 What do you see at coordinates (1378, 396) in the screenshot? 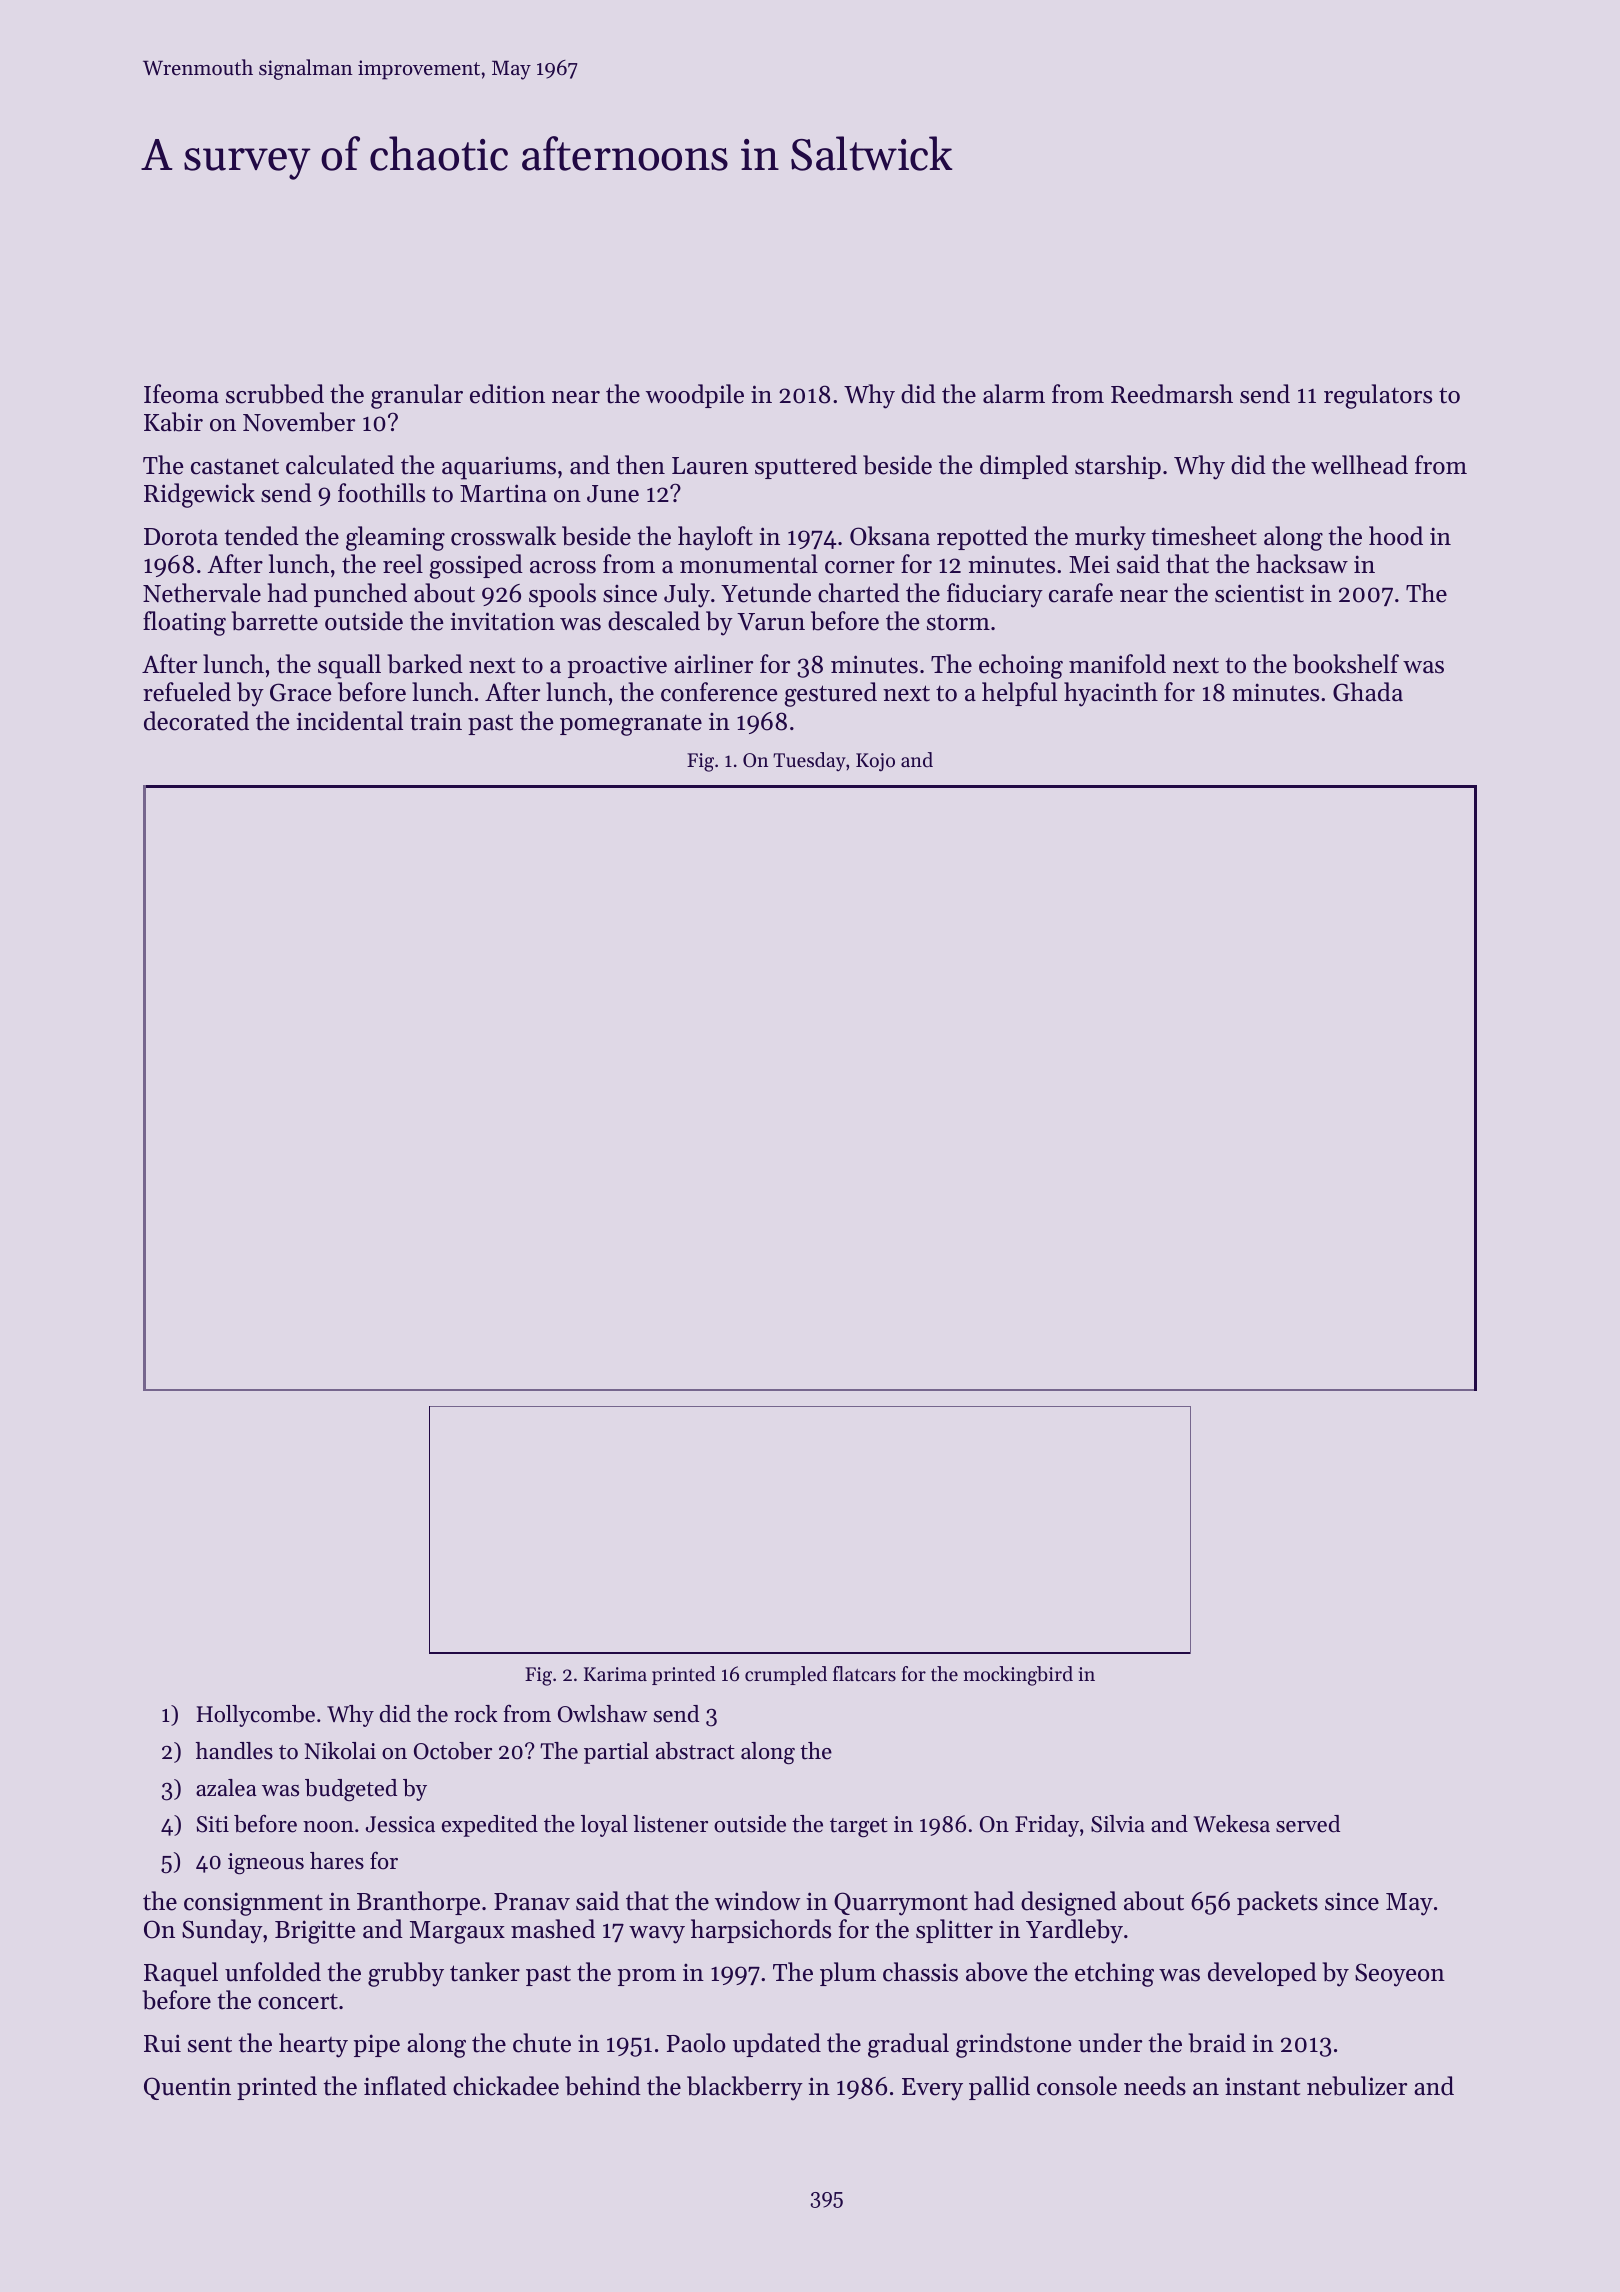
I see `regulators` at bounding box center [1378, 396].
